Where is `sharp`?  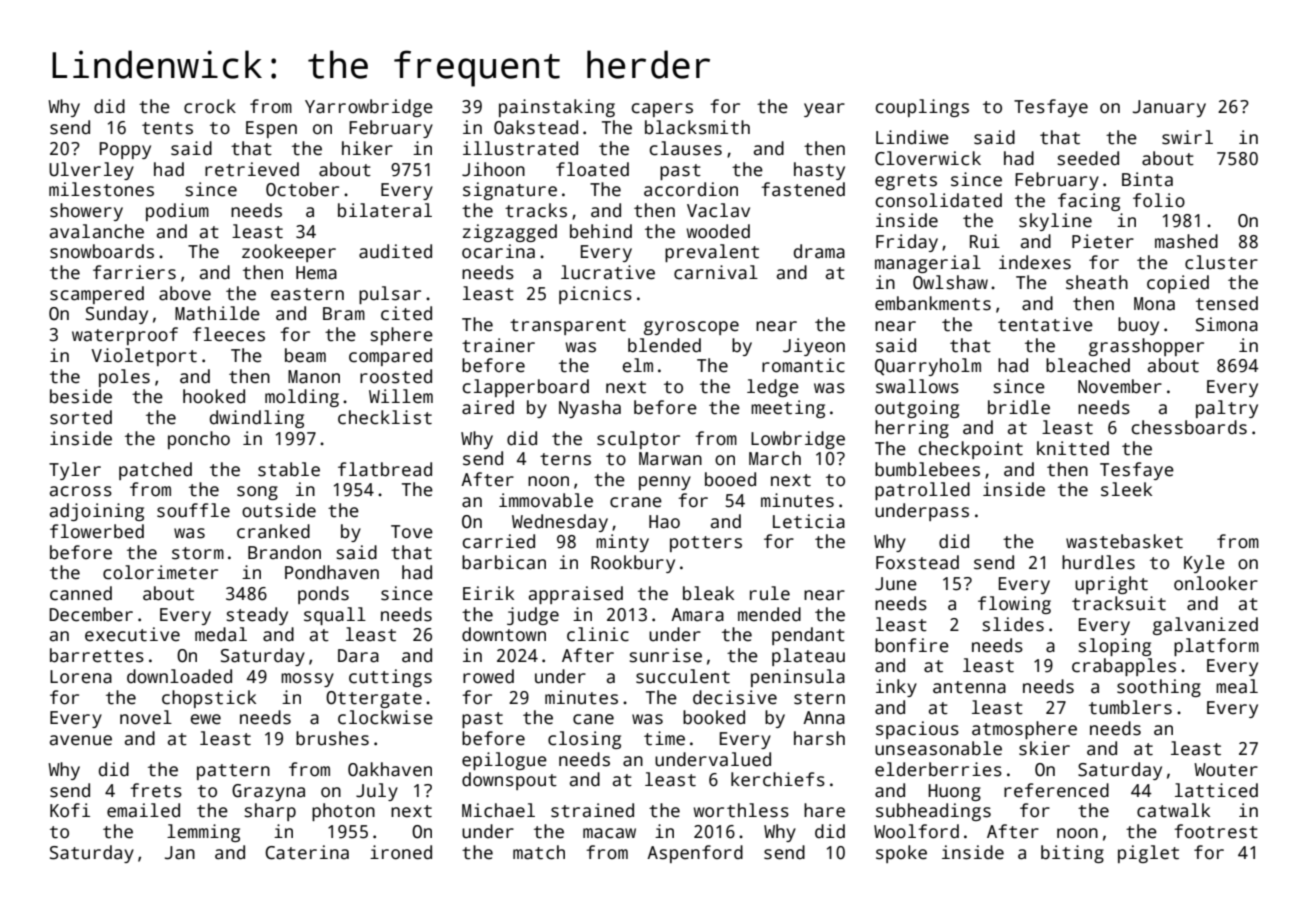 sharp is located at coordinates (270, 812).
